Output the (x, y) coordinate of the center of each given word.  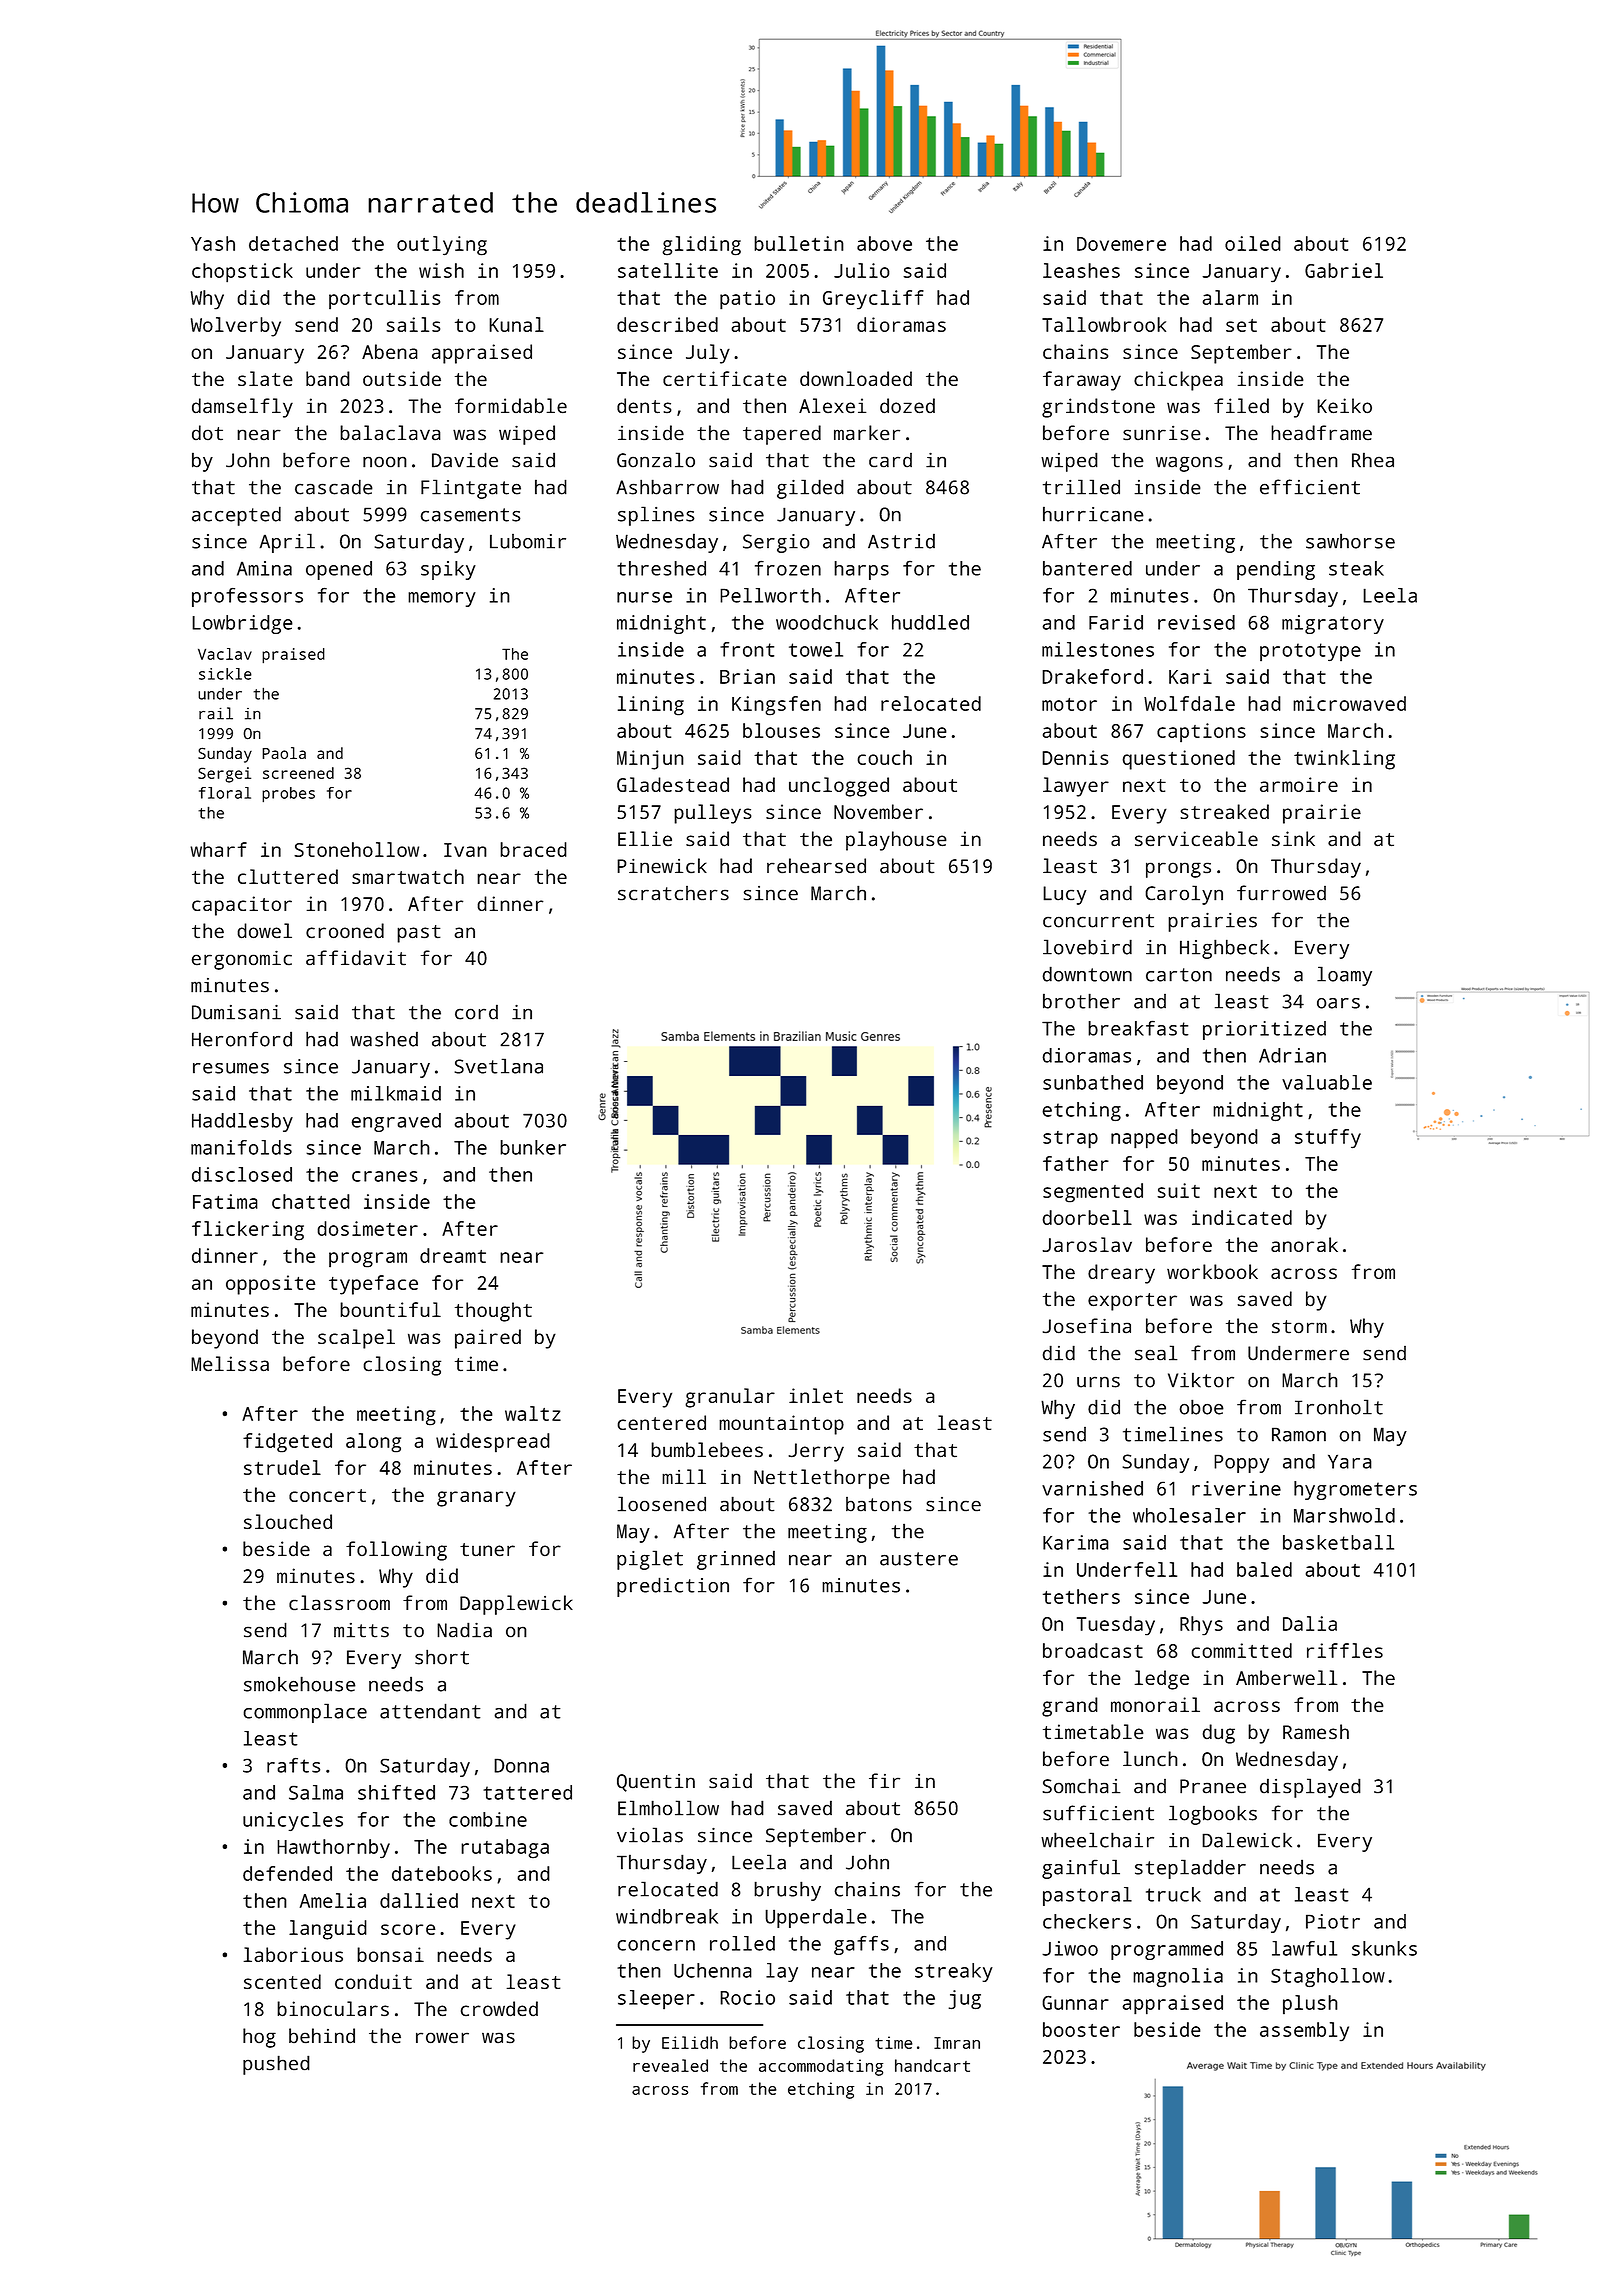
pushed (276, 2065)
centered (661, 1422)
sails (413, 324)
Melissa (230, 1363)
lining (651, 706)
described (667, 324)
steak (1356, 568)
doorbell (1087, 1217)
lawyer (1076, 787)
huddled (930, 622)
